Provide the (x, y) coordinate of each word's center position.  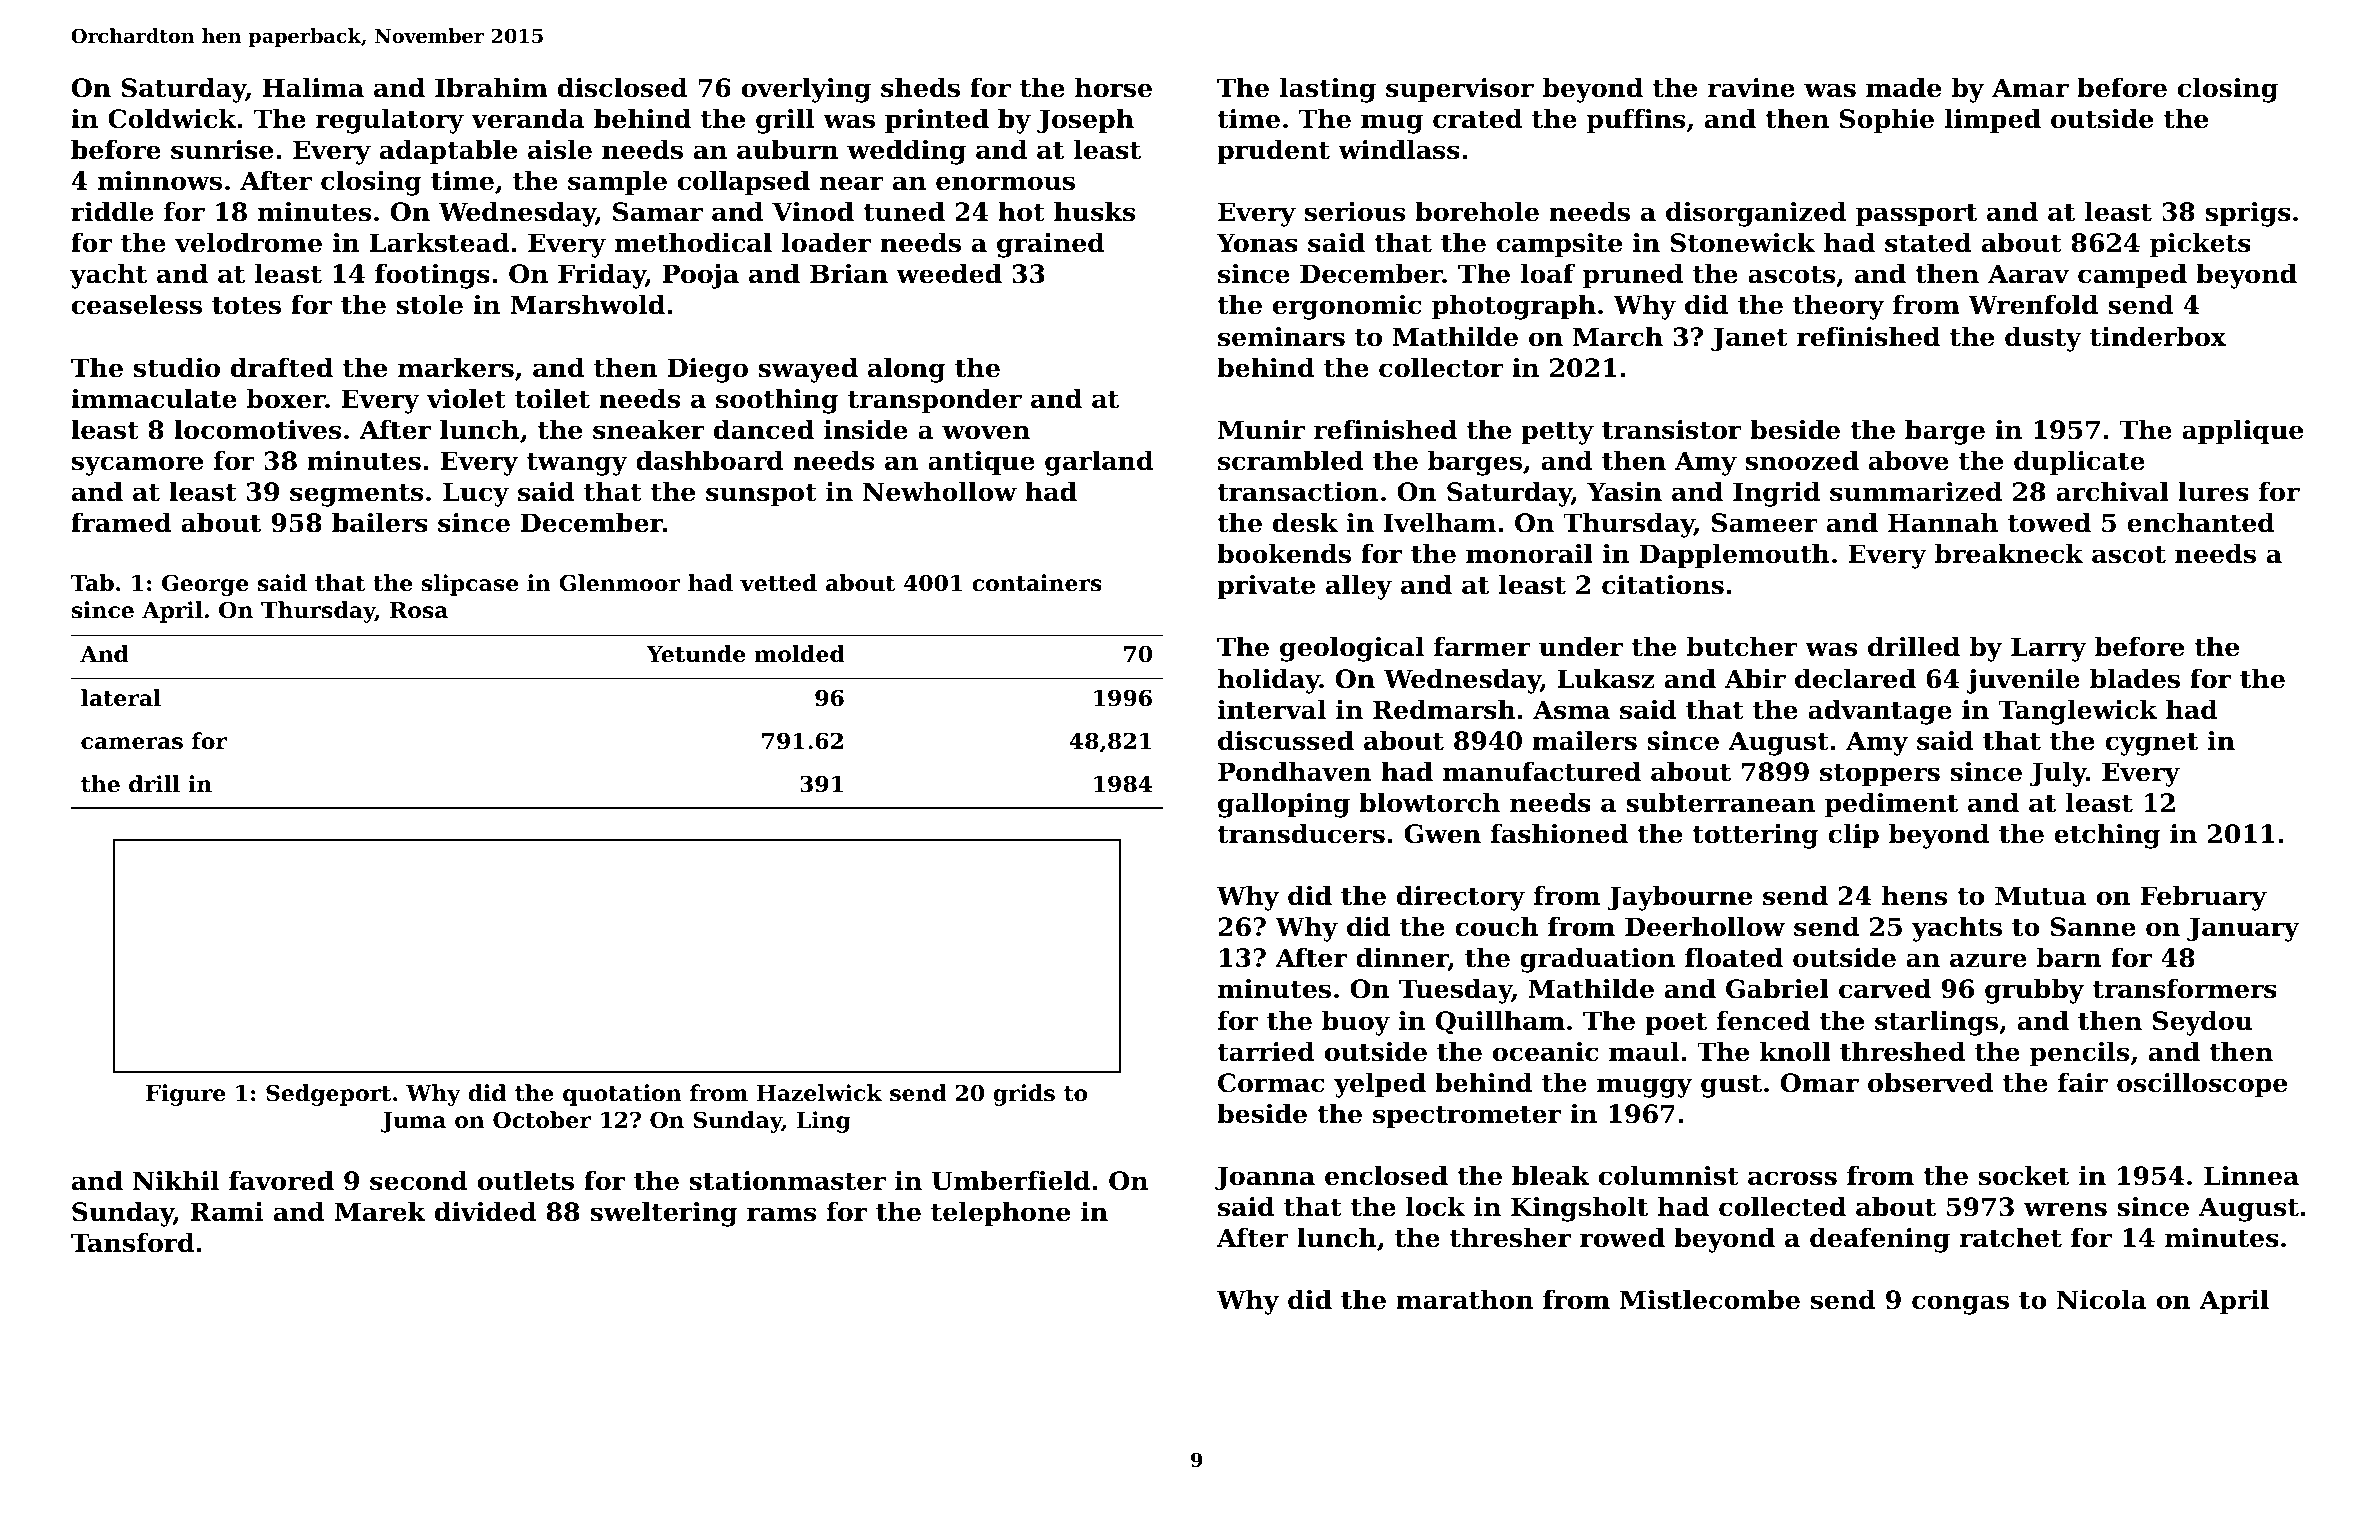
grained (1051, 245)
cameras (132, 743)
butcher (1742, 647)
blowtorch (1429, 803)
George (205, 585)
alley (1359, 587)
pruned (1633, 276)
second (419, 1181)
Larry (2049, 649)
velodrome (248, 243)
